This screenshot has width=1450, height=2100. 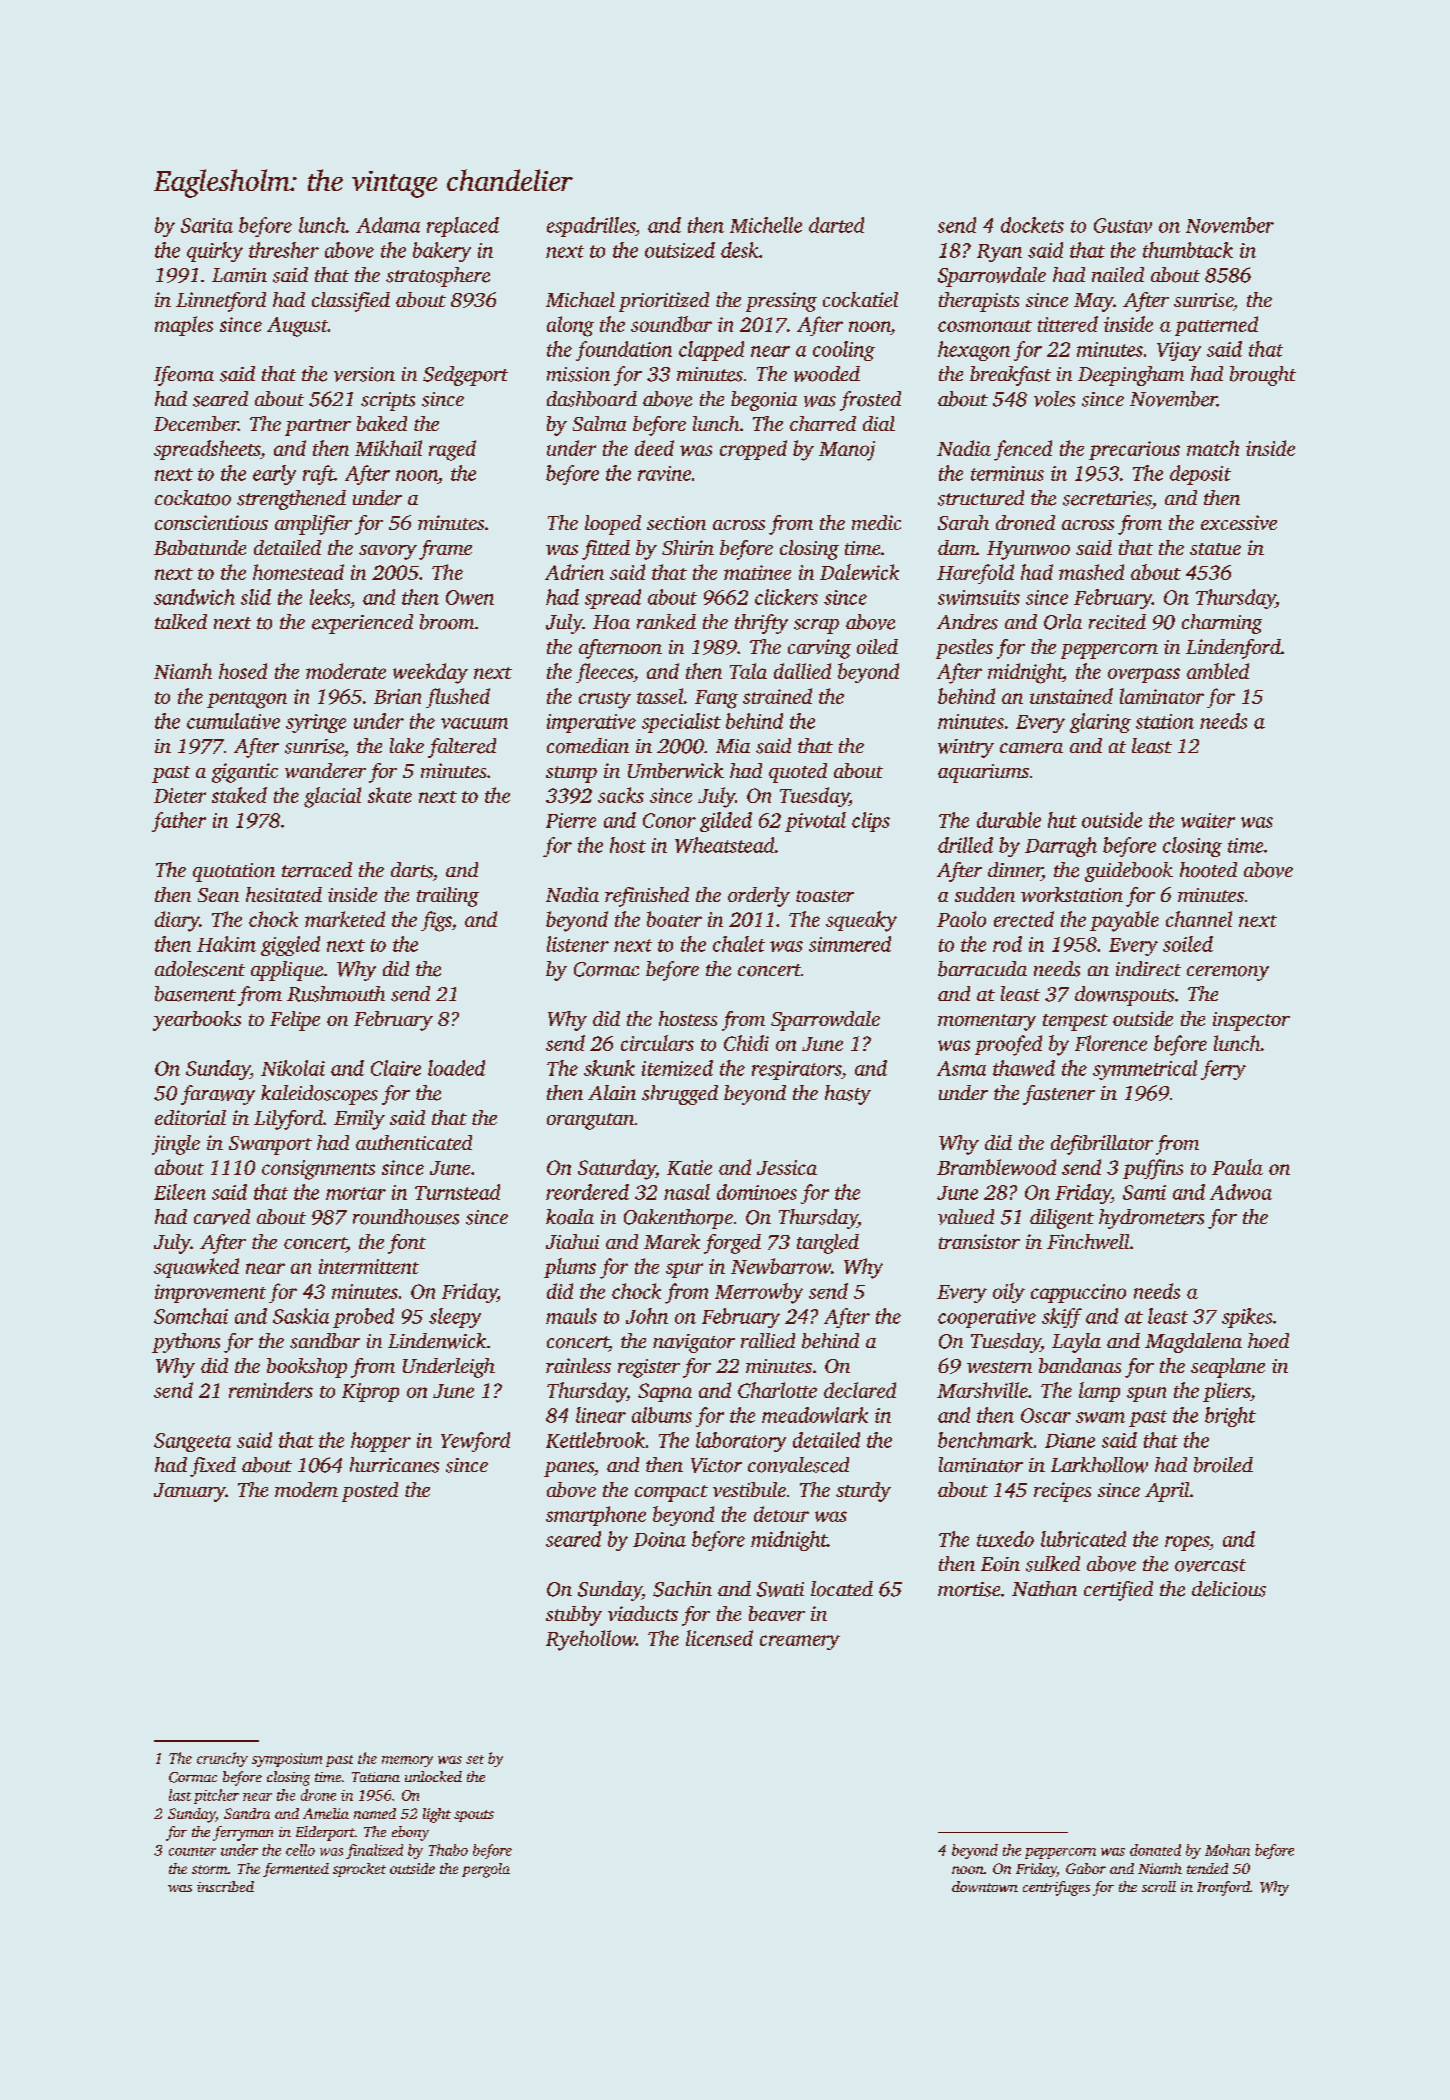 I want to click on tuxedo, so click(x=1005, y=1539).
